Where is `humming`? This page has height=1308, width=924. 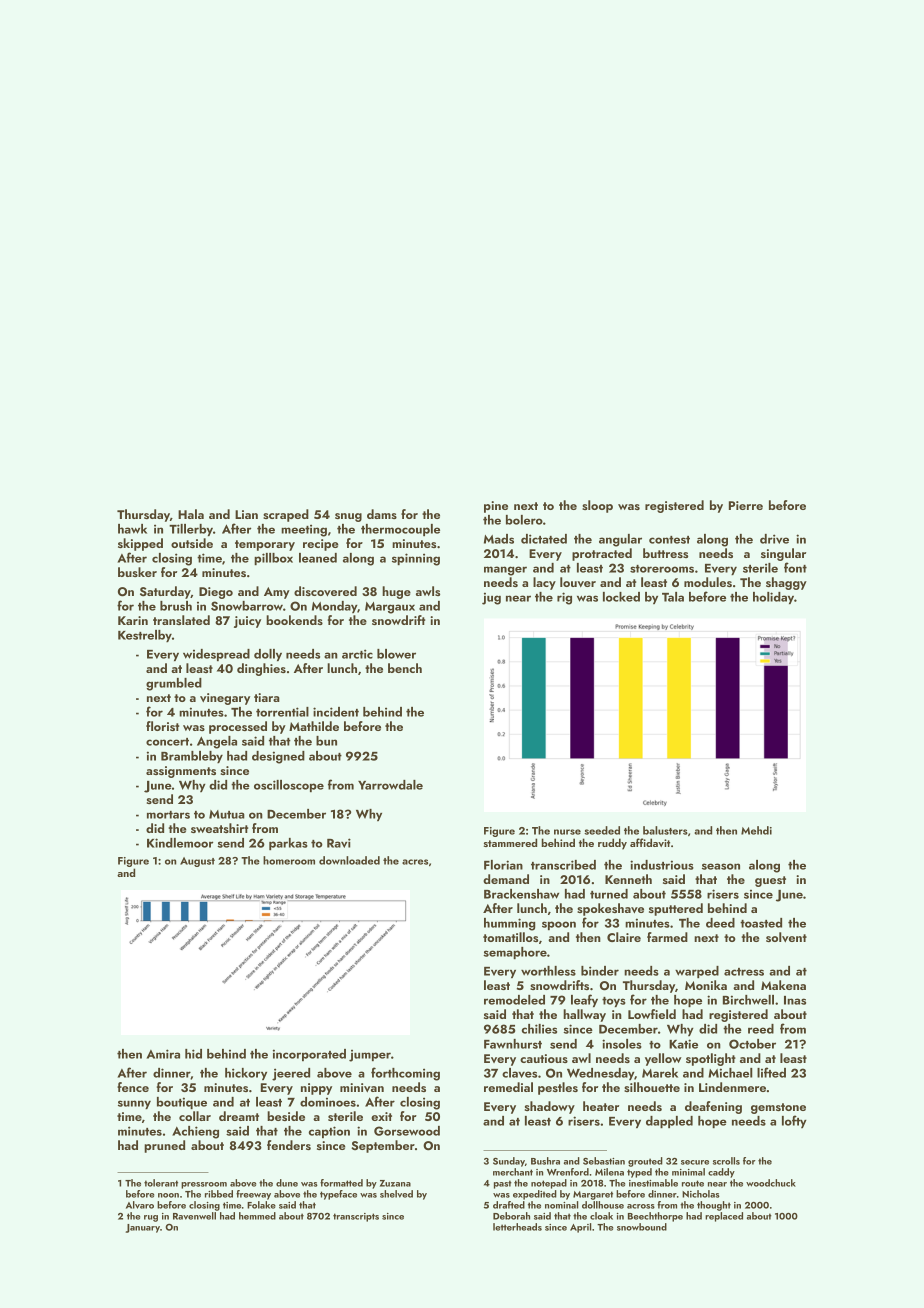 humming is located at coordinates (509, 924).
